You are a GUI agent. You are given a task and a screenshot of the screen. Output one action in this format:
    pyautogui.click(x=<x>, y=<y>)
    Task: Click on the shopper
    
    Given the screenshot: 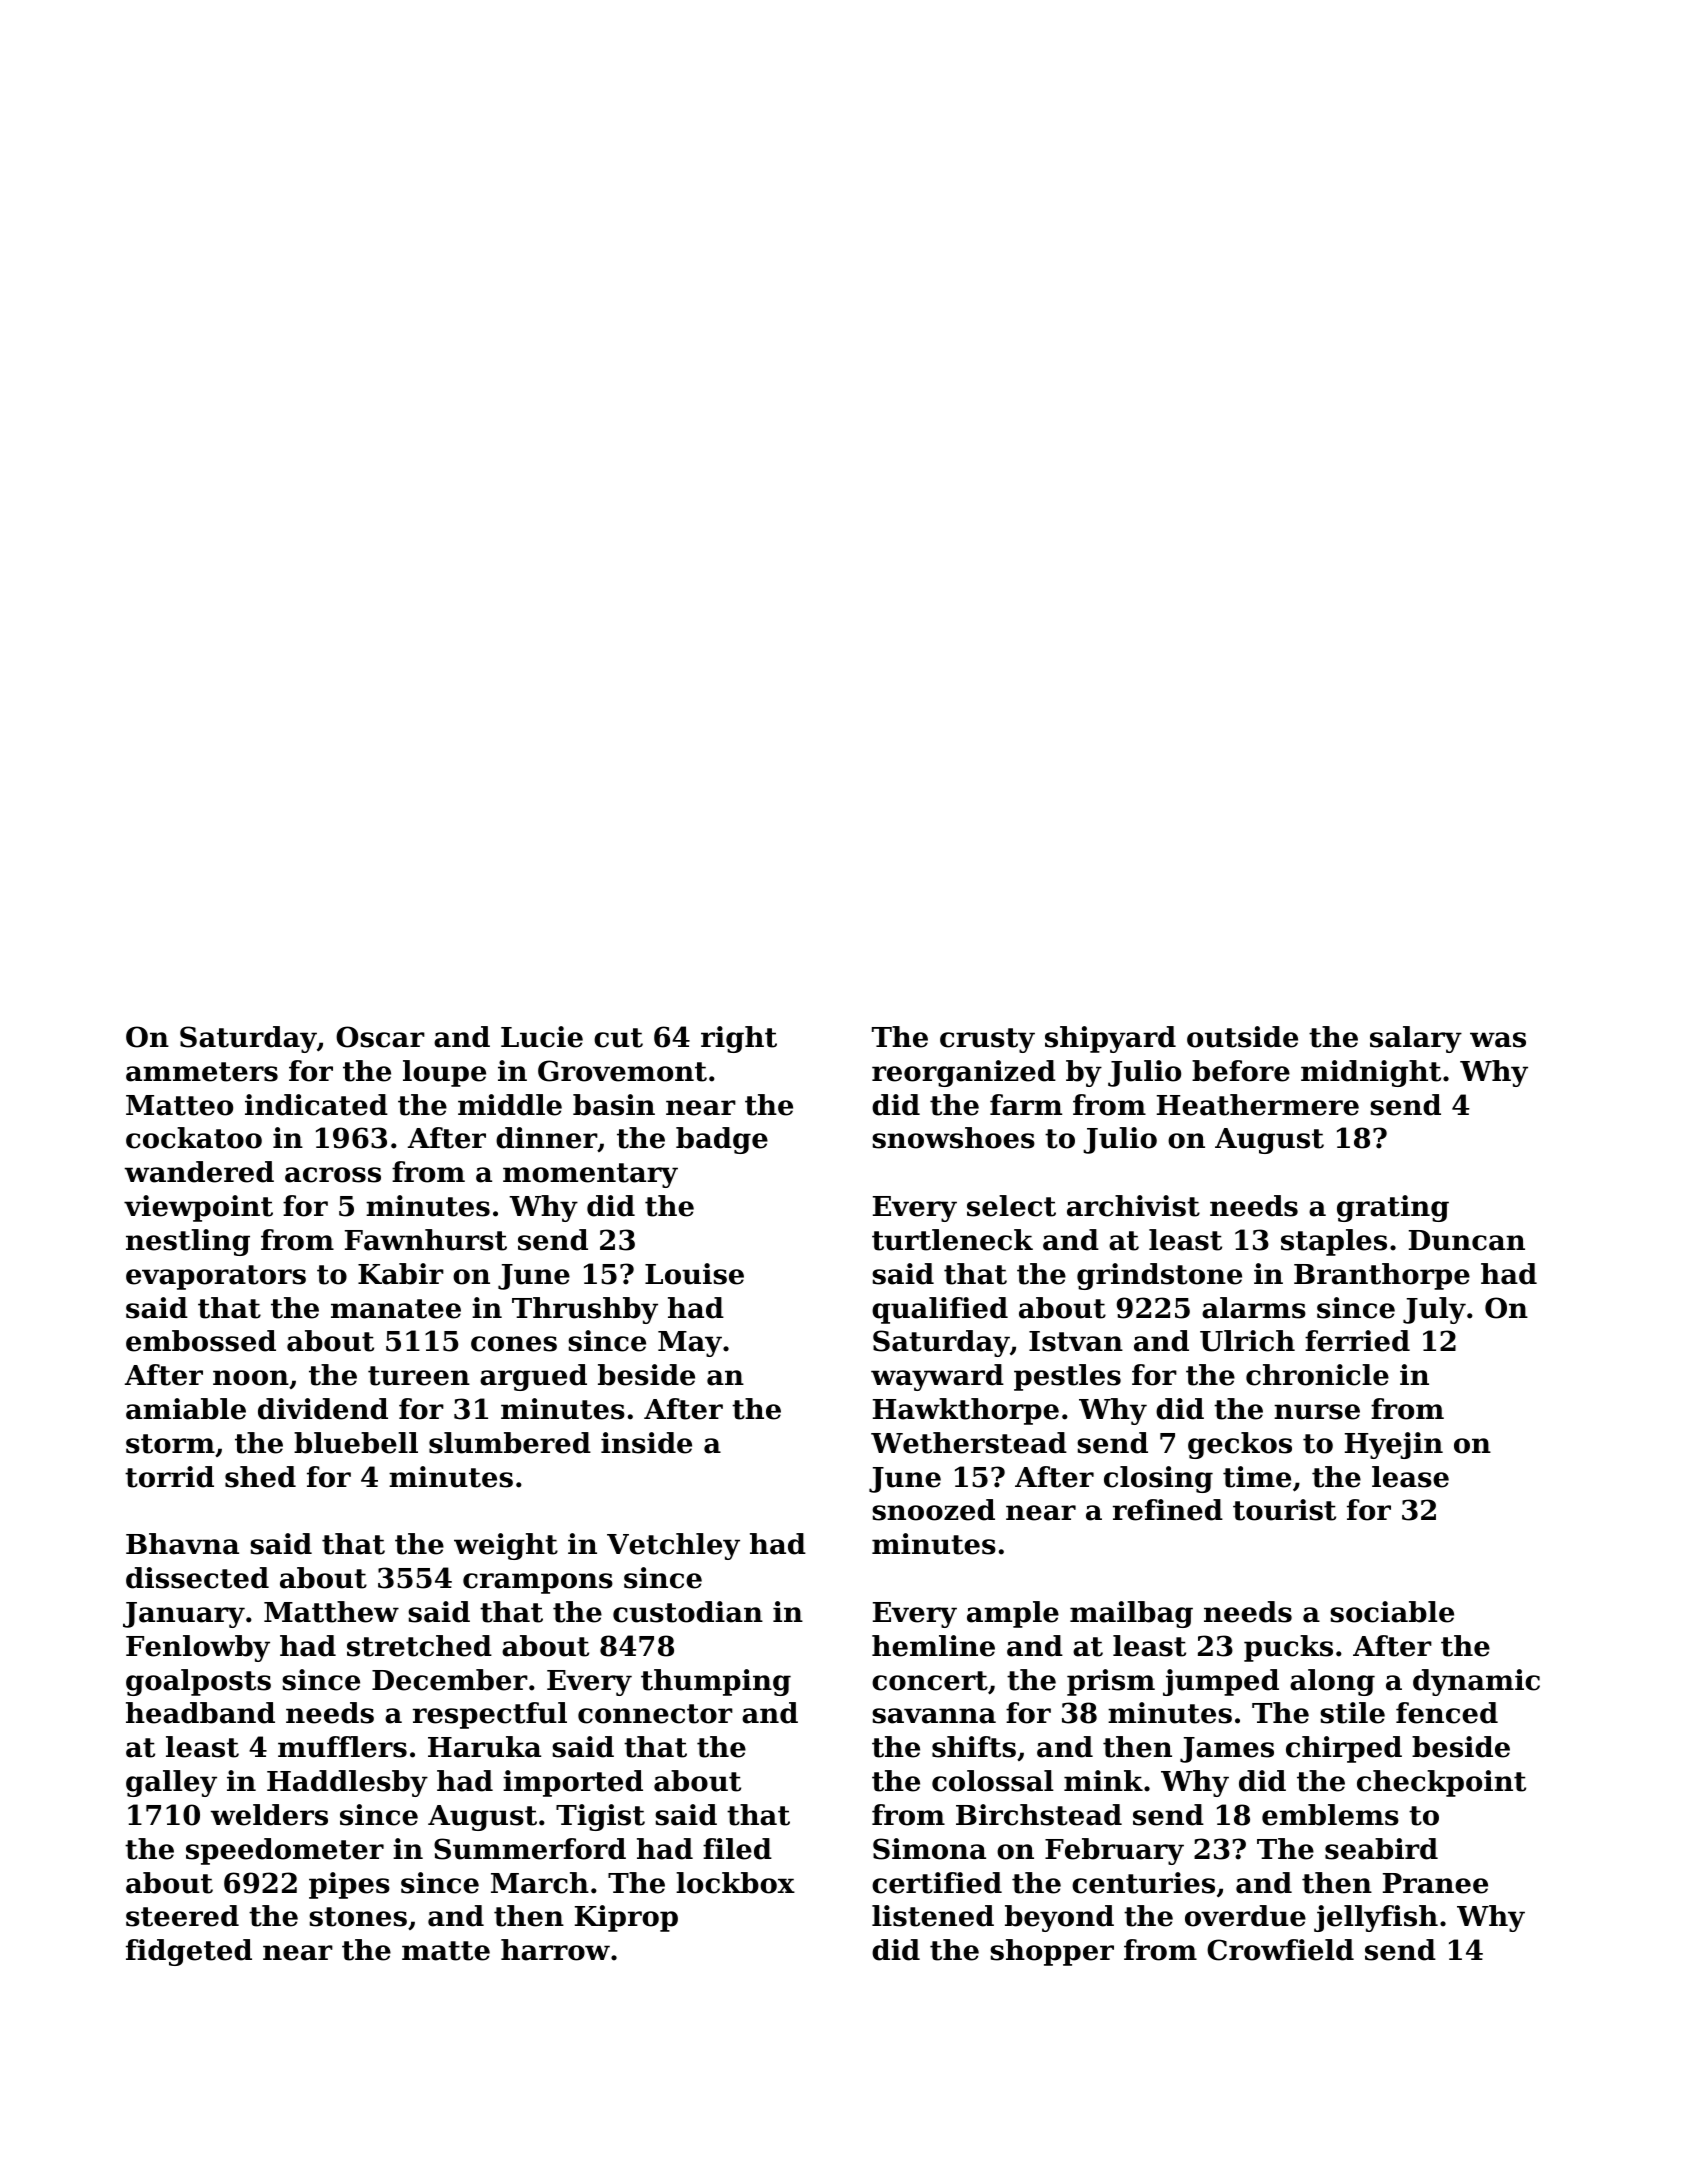 What is the action you would take?
    pyautogui.click(x=1052, y=1952)
